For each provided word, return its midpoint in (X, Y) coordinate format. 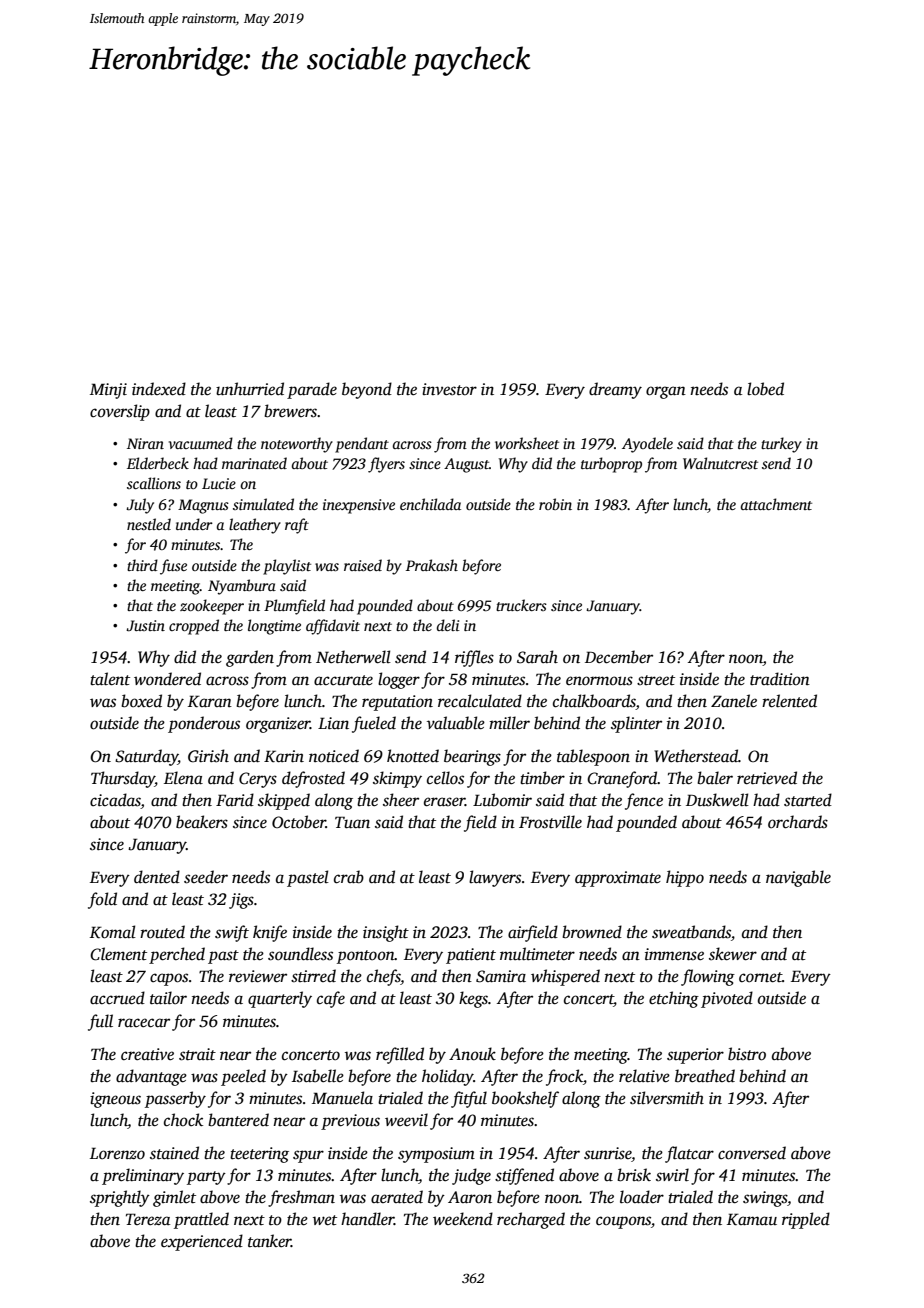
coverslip (120, 412)
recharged (531, 1220)
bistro (747, 1054)
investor (449, 389)
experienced (202, 1242)
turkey (781, 445)
